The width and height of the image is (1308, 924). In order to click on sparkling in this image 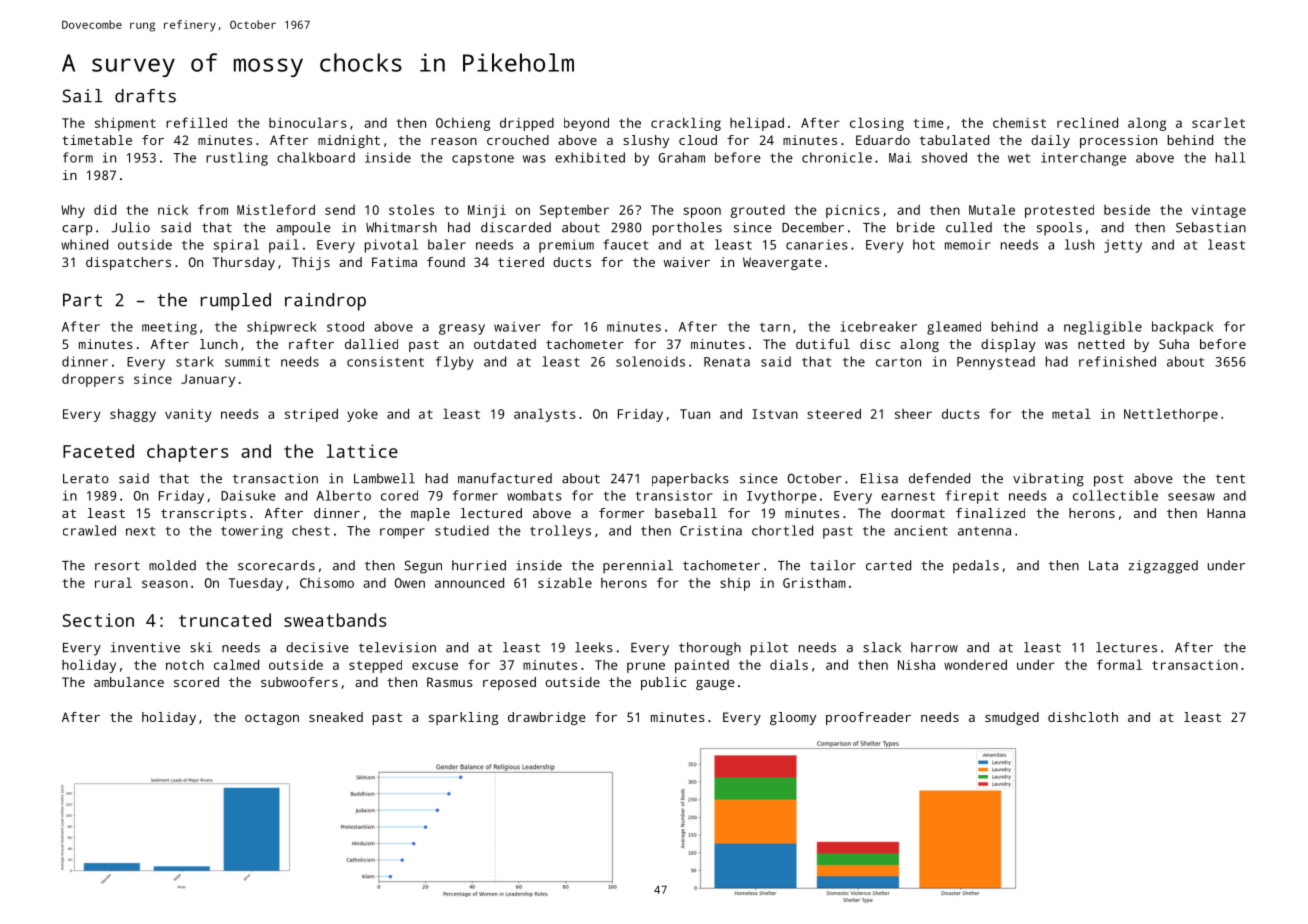, I will do `click(463, 718)`.
